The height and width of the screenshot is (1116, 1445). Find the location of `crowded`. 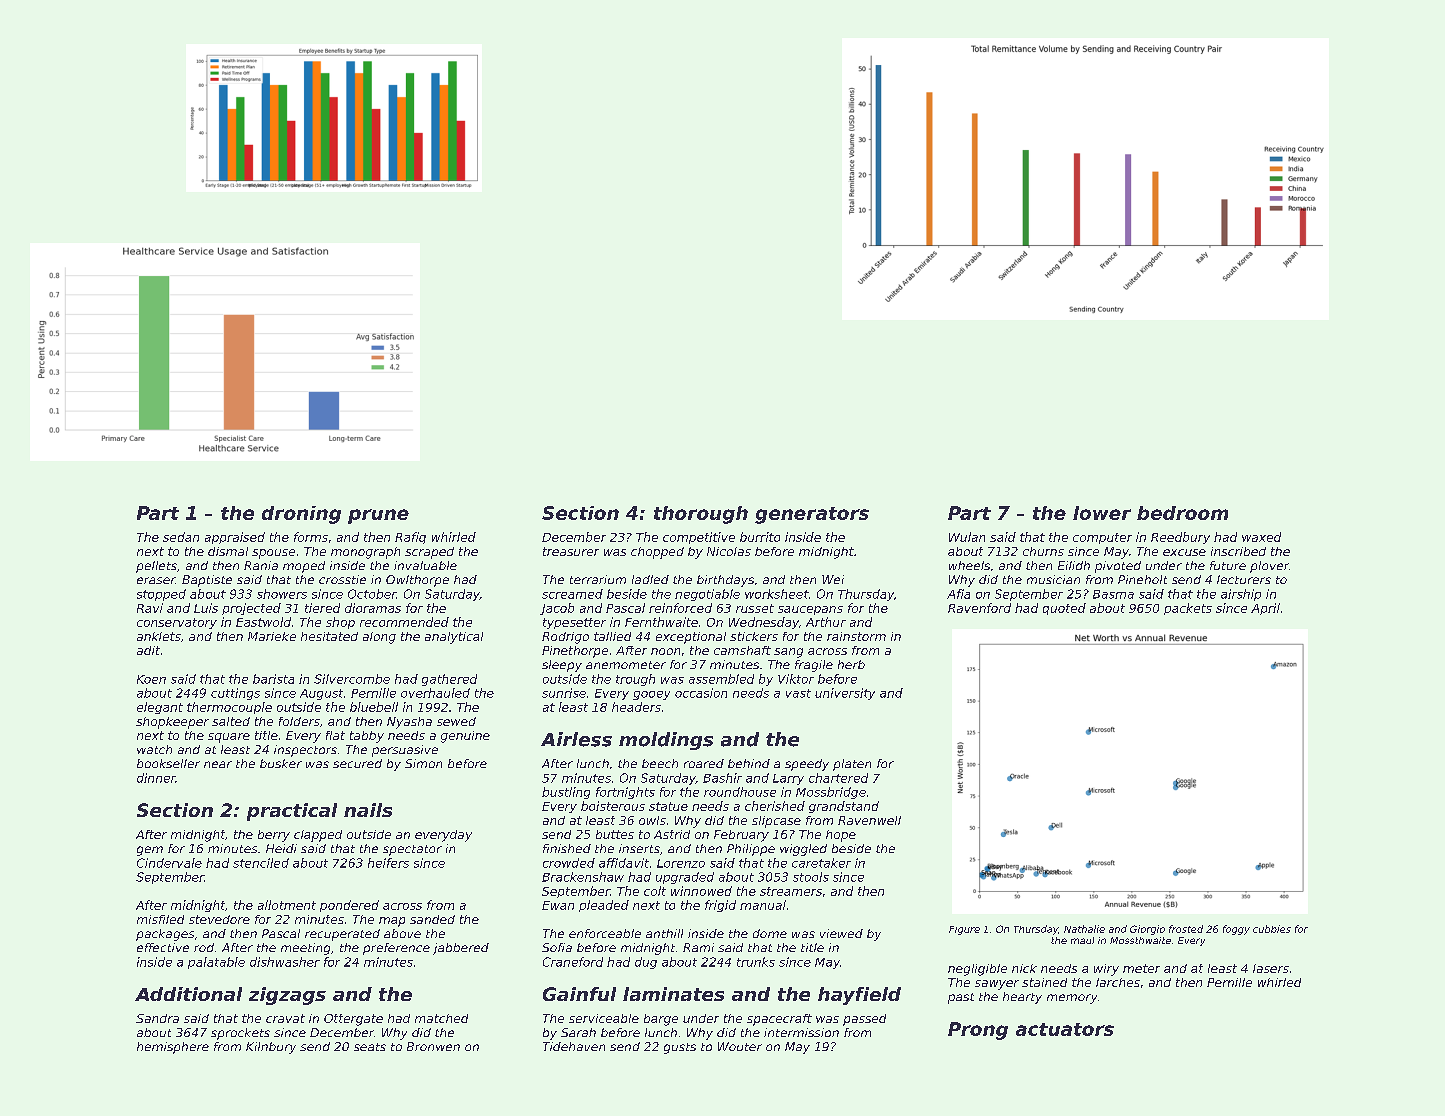

crowded is located at coordinates (569, 863).
